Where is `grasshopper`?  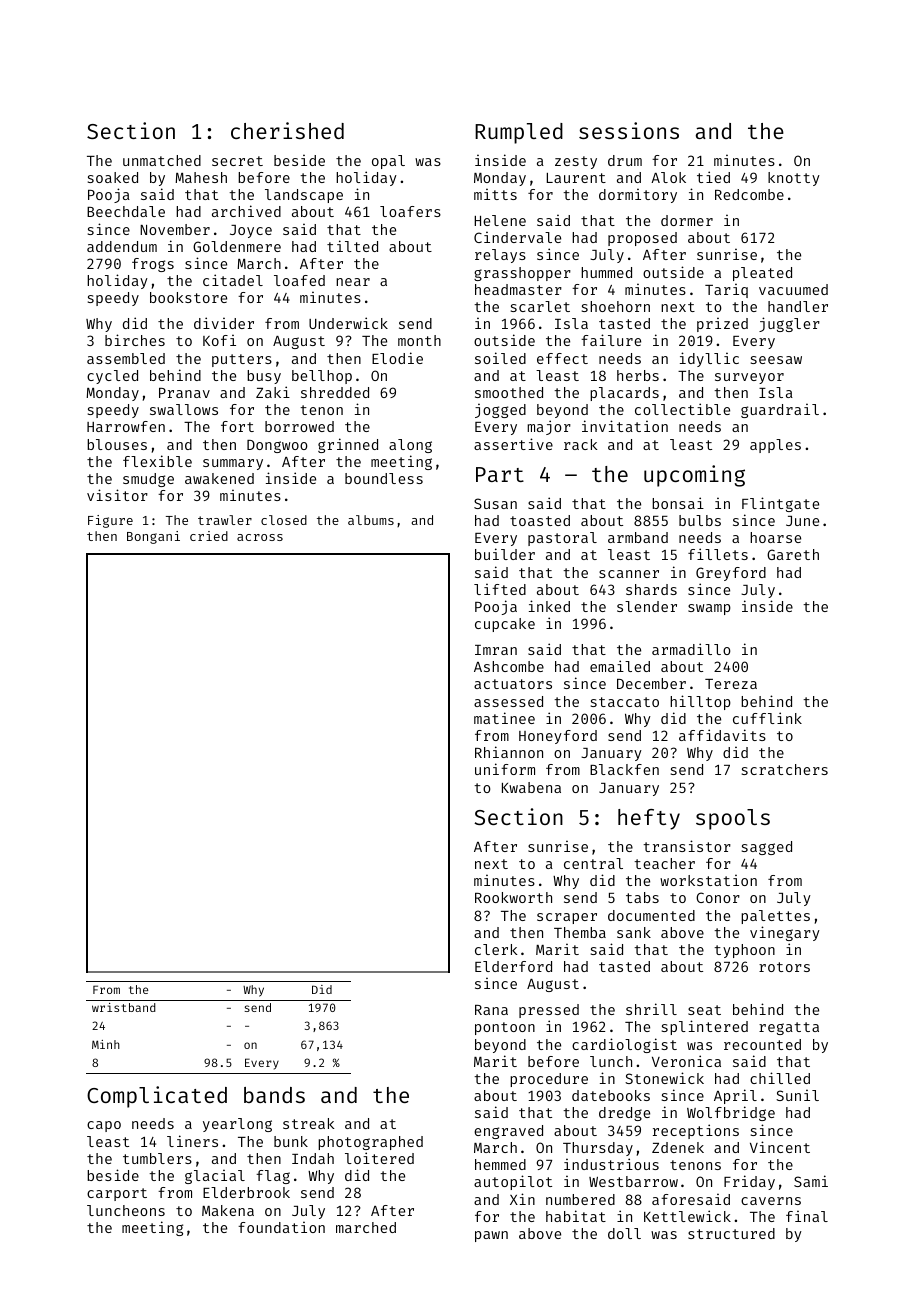
grasshopper is located at coordinates (522, 274).
